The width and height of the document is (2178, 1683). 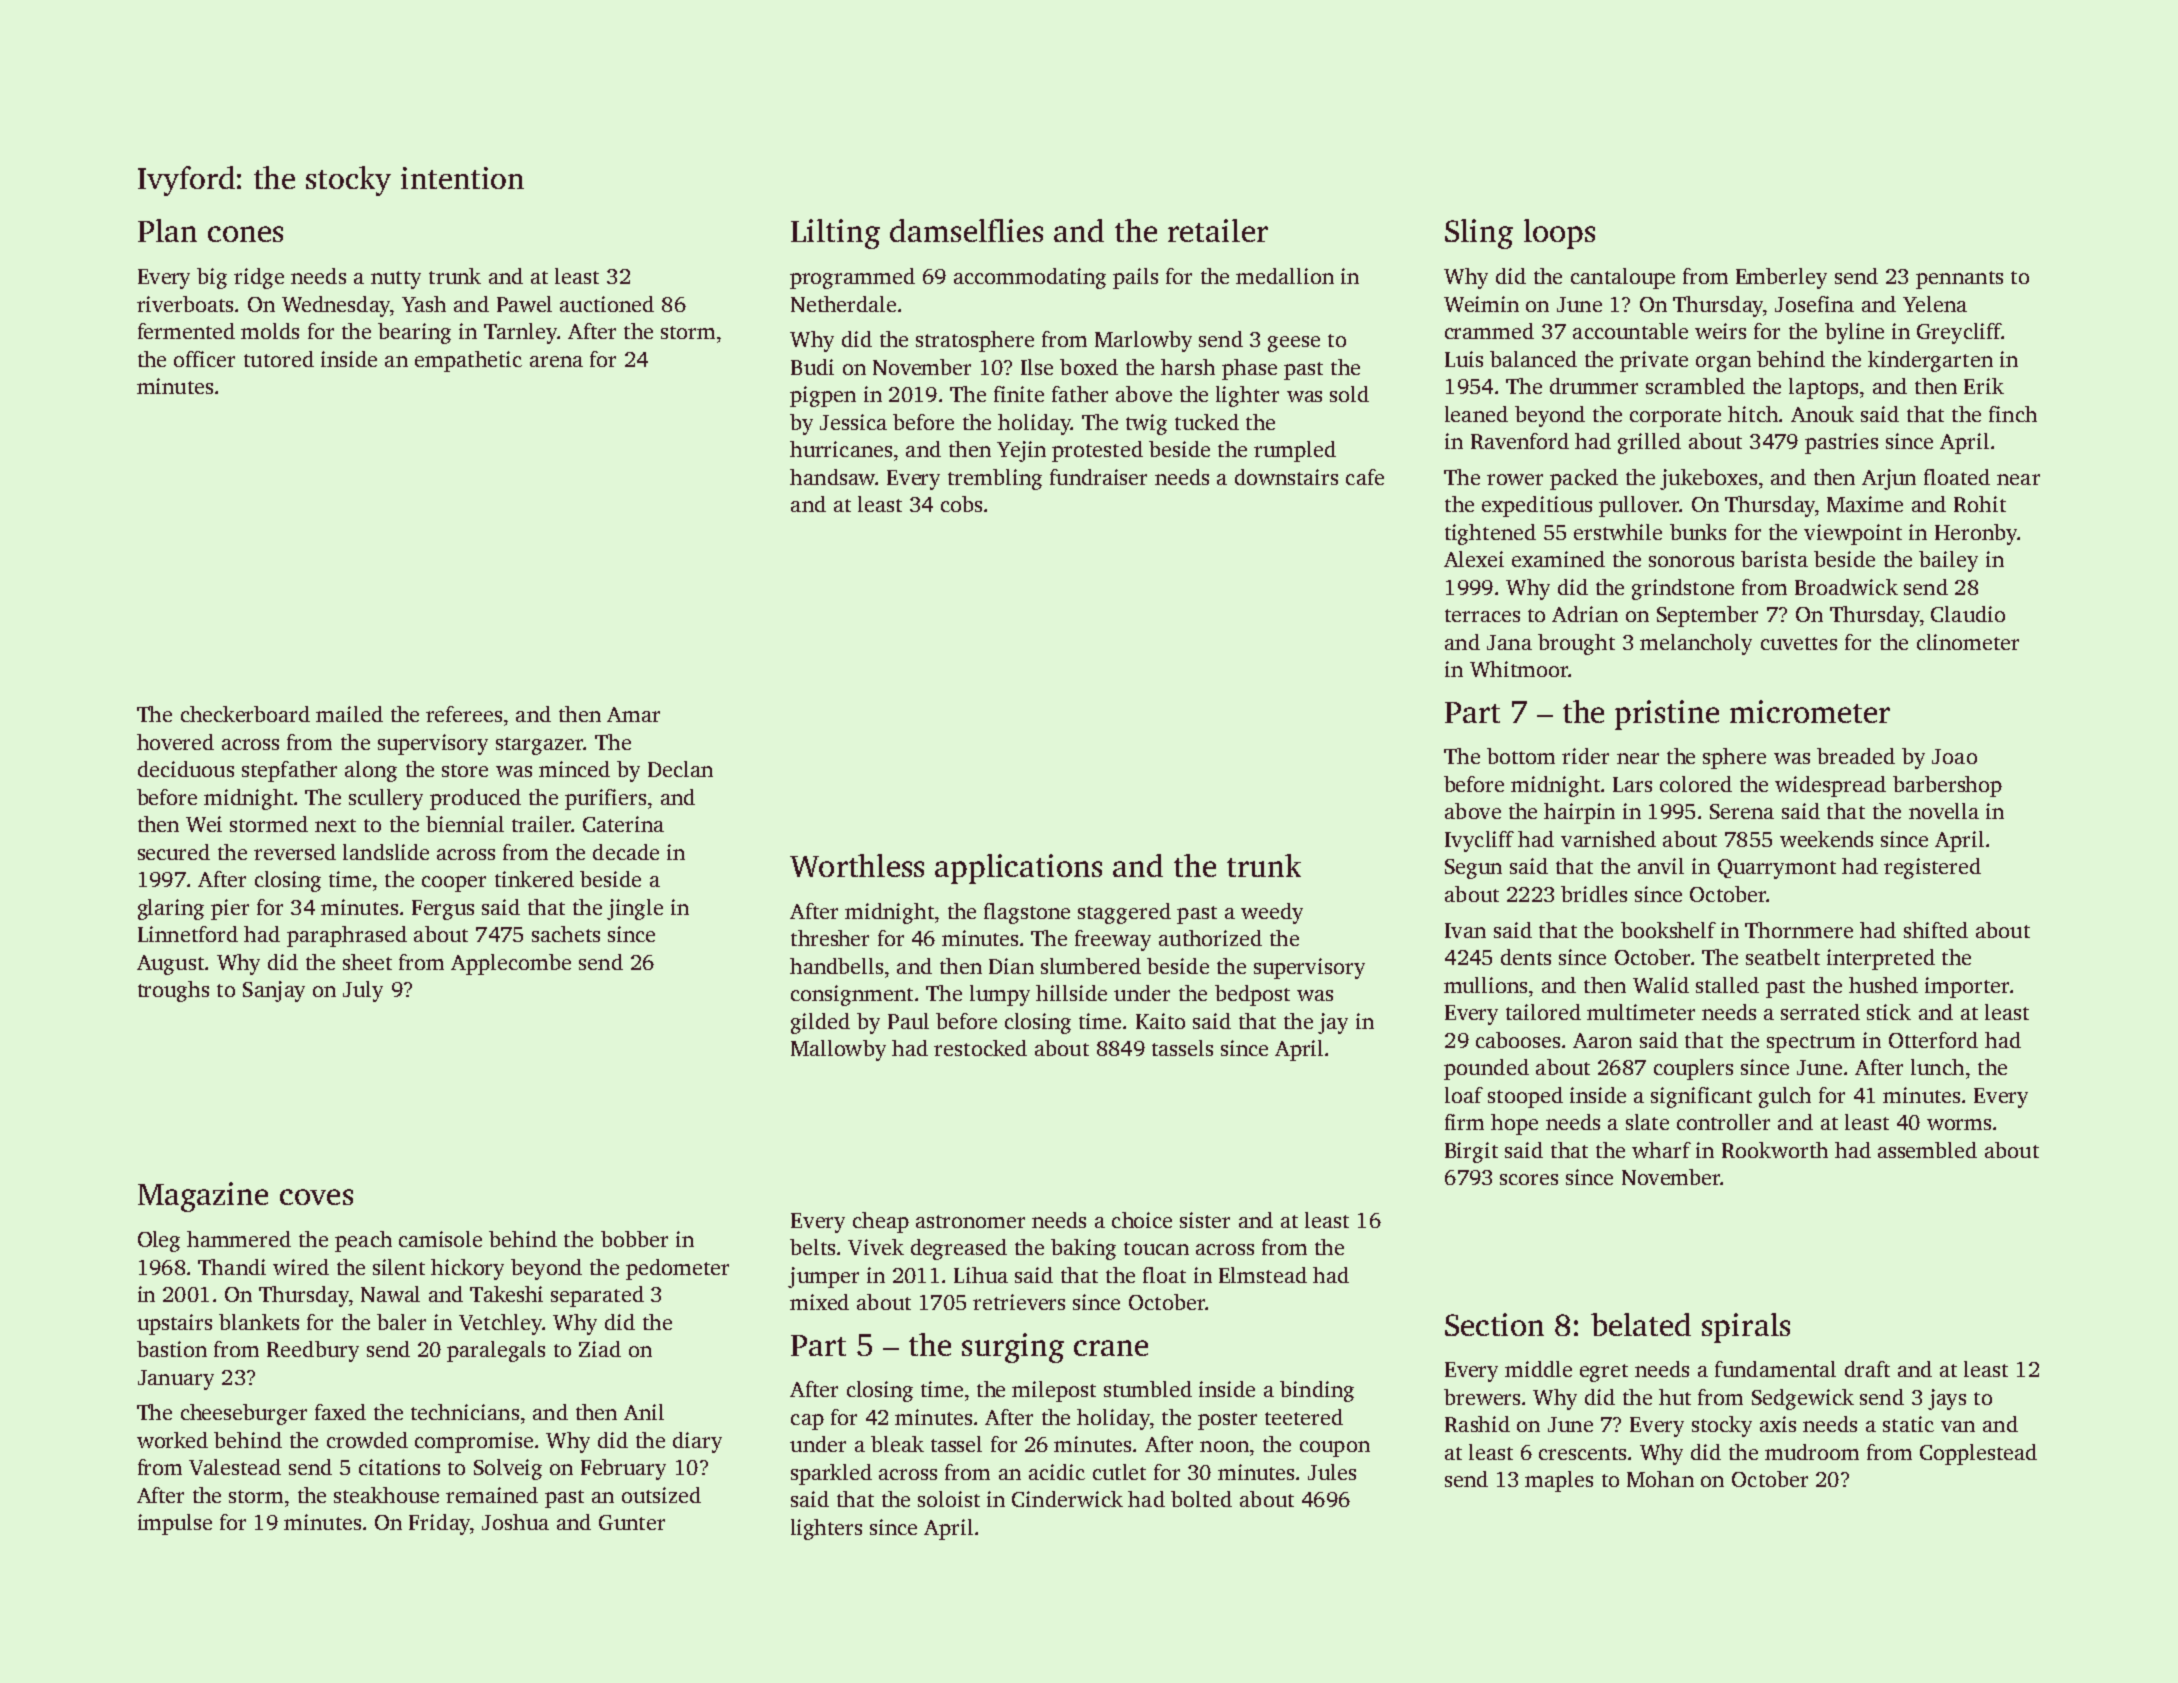 I want to click on troughs, so click(x=173, y=991).
